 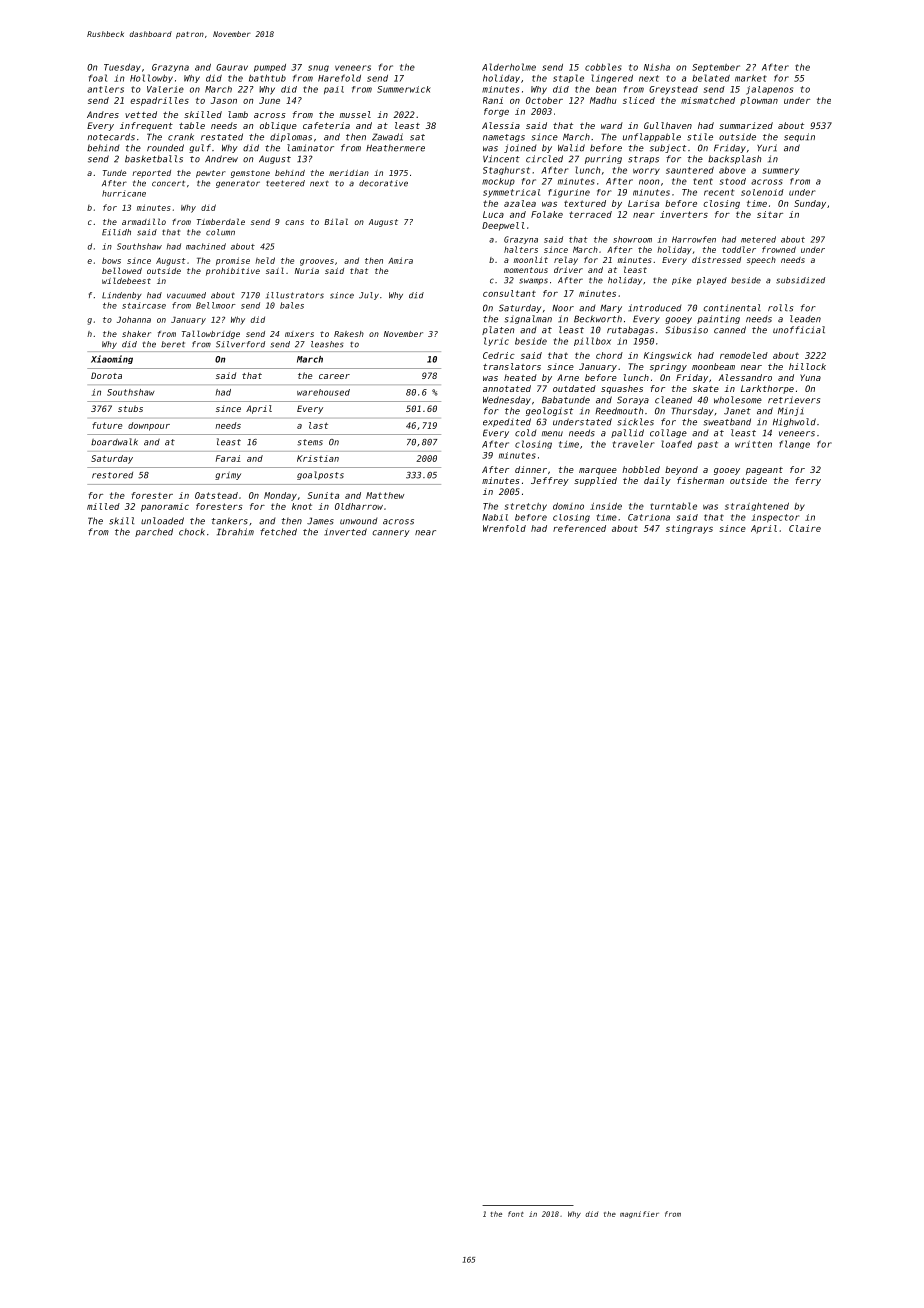 I want to click on Wrenfold, so click(x=504, y=528).
